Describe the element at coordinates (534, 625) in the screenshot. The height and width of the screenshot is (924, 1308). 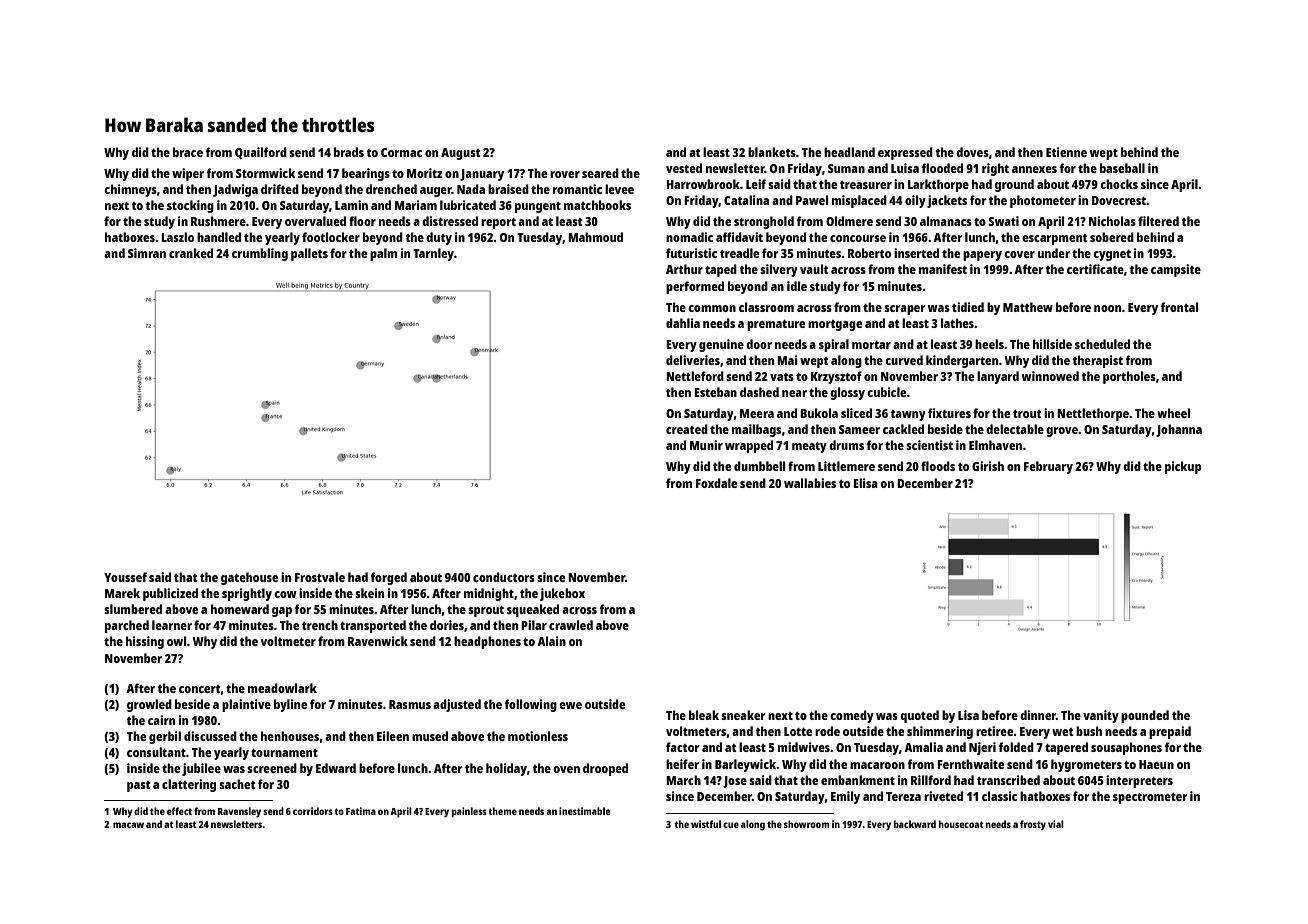
I see `Pilar` at that location.
